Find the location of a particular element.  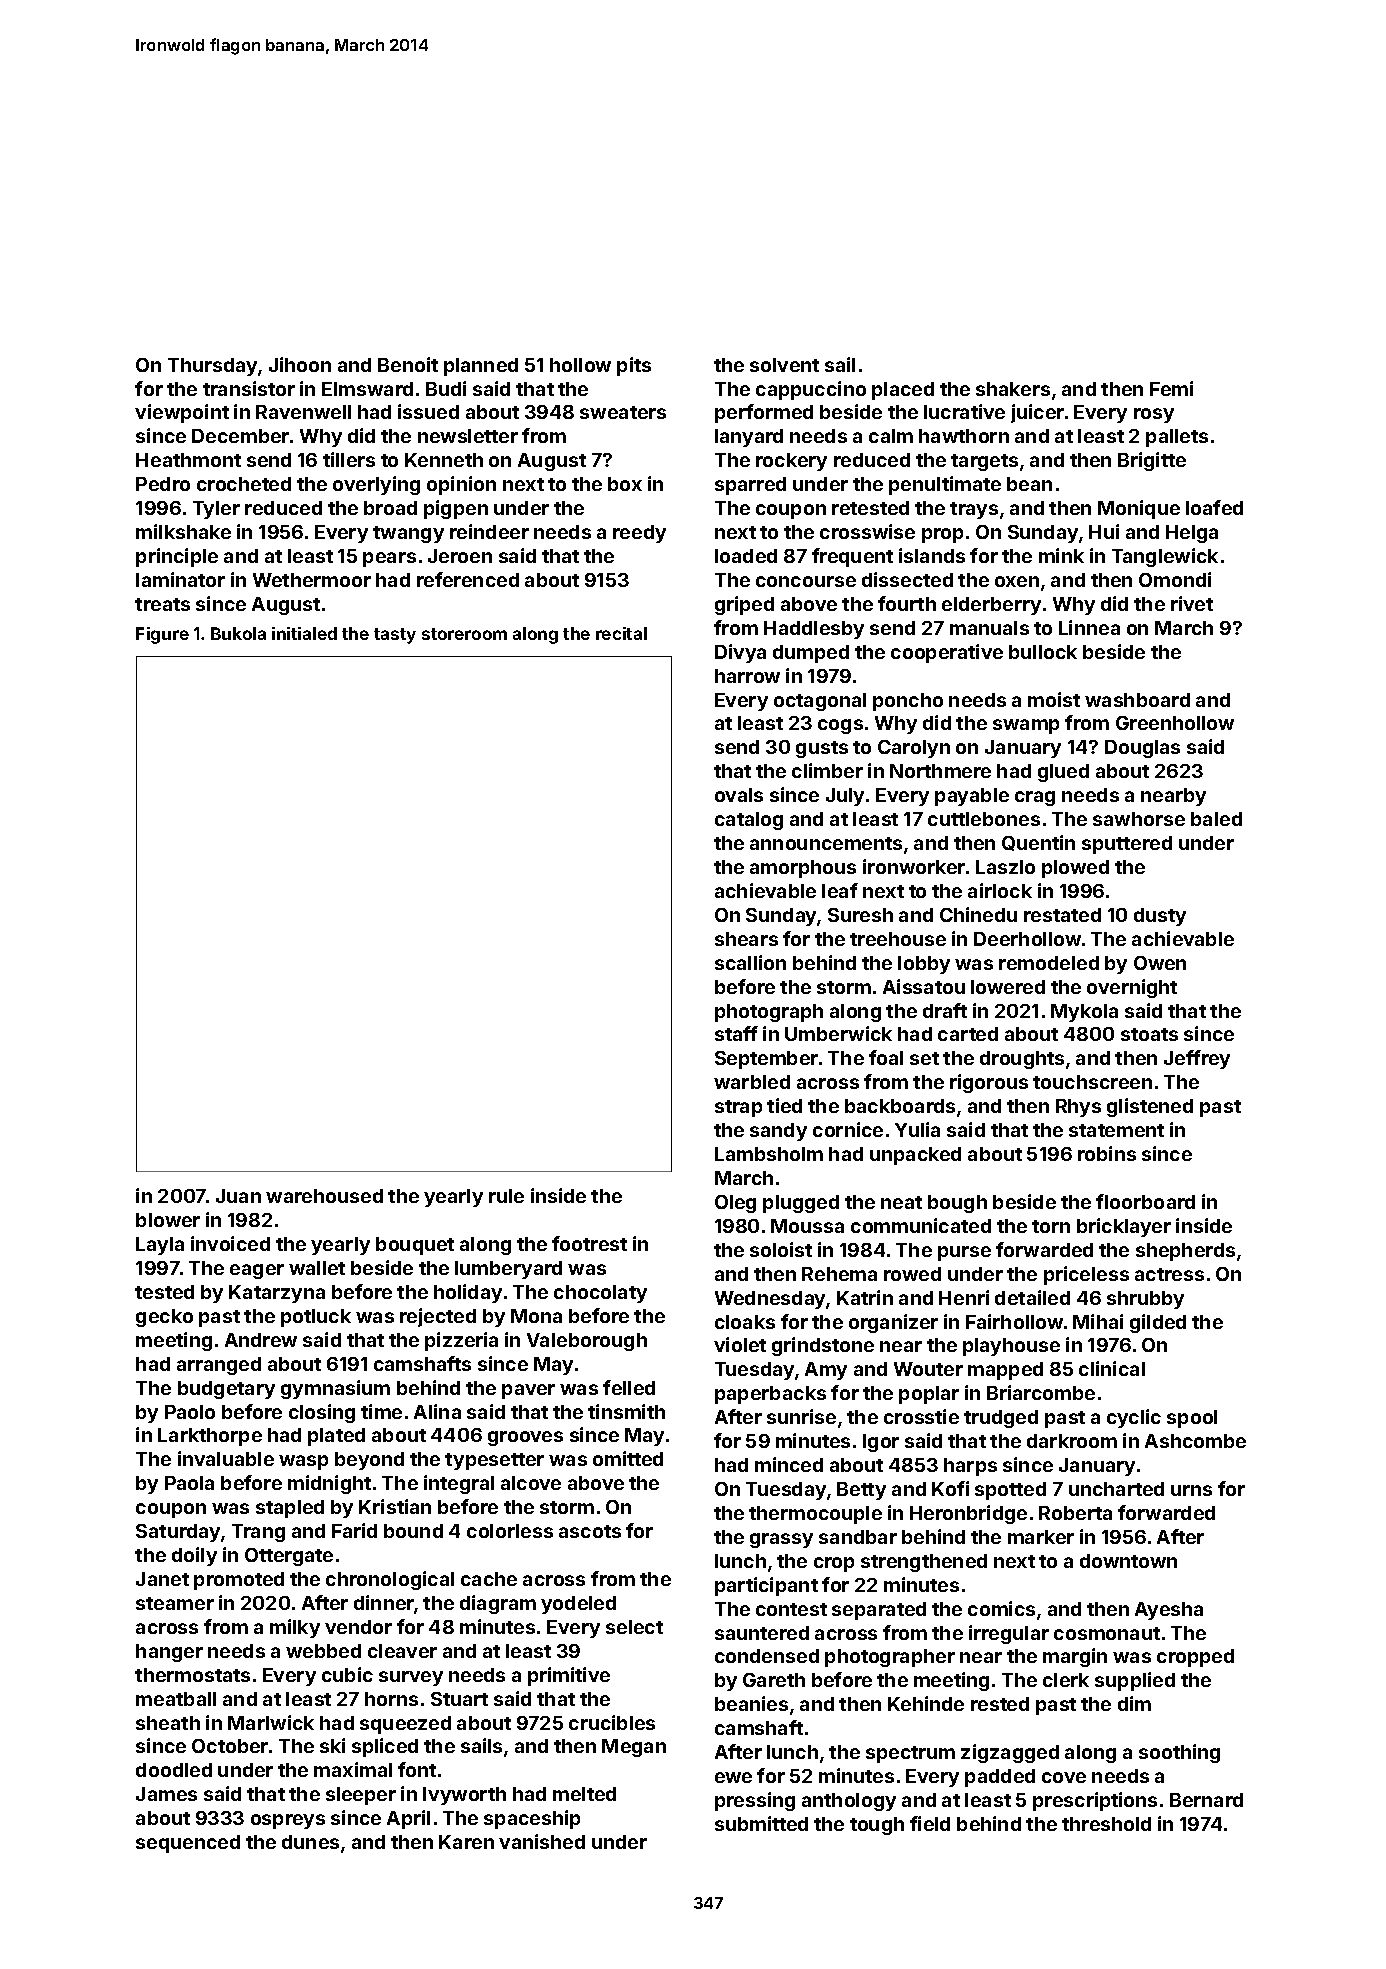

comics is located at coordinates (1001, 1608).
